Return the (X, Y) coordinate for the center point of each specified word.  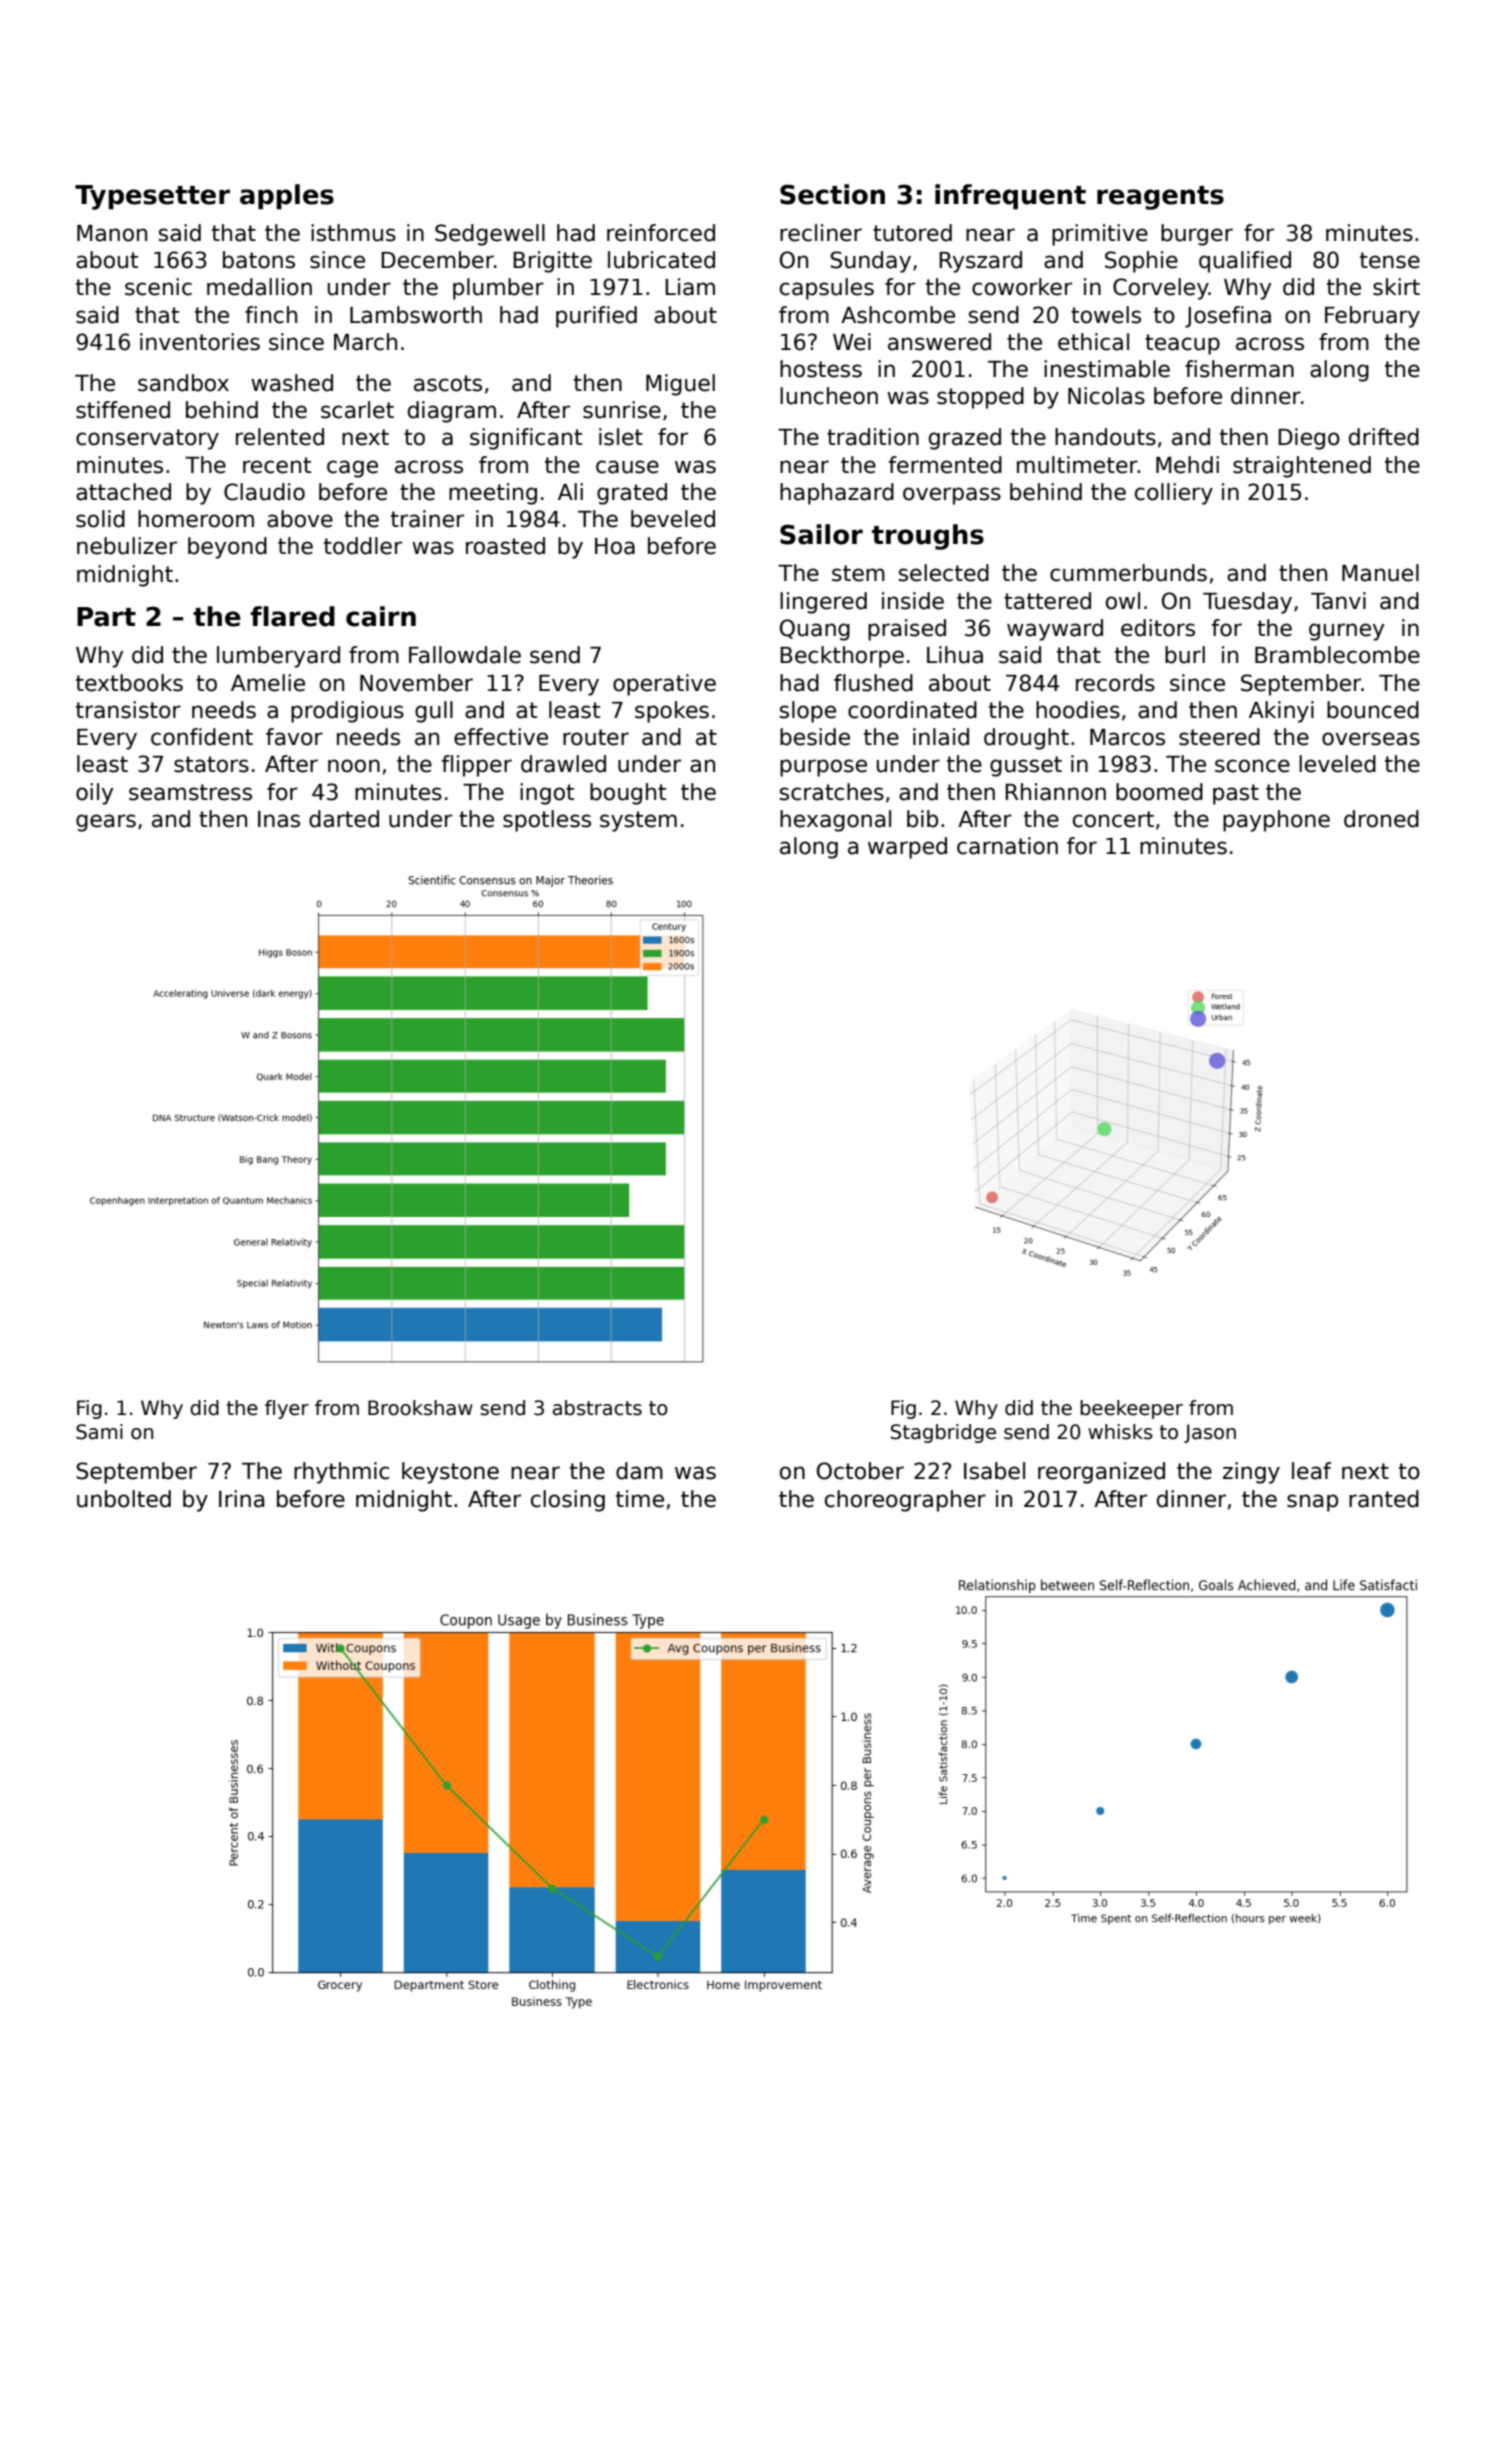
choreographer (905, 1501)
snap (1312, 1503)
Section (832, 194)
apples (287, 197)
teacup (1182, 344)
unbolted (124, 1499)
